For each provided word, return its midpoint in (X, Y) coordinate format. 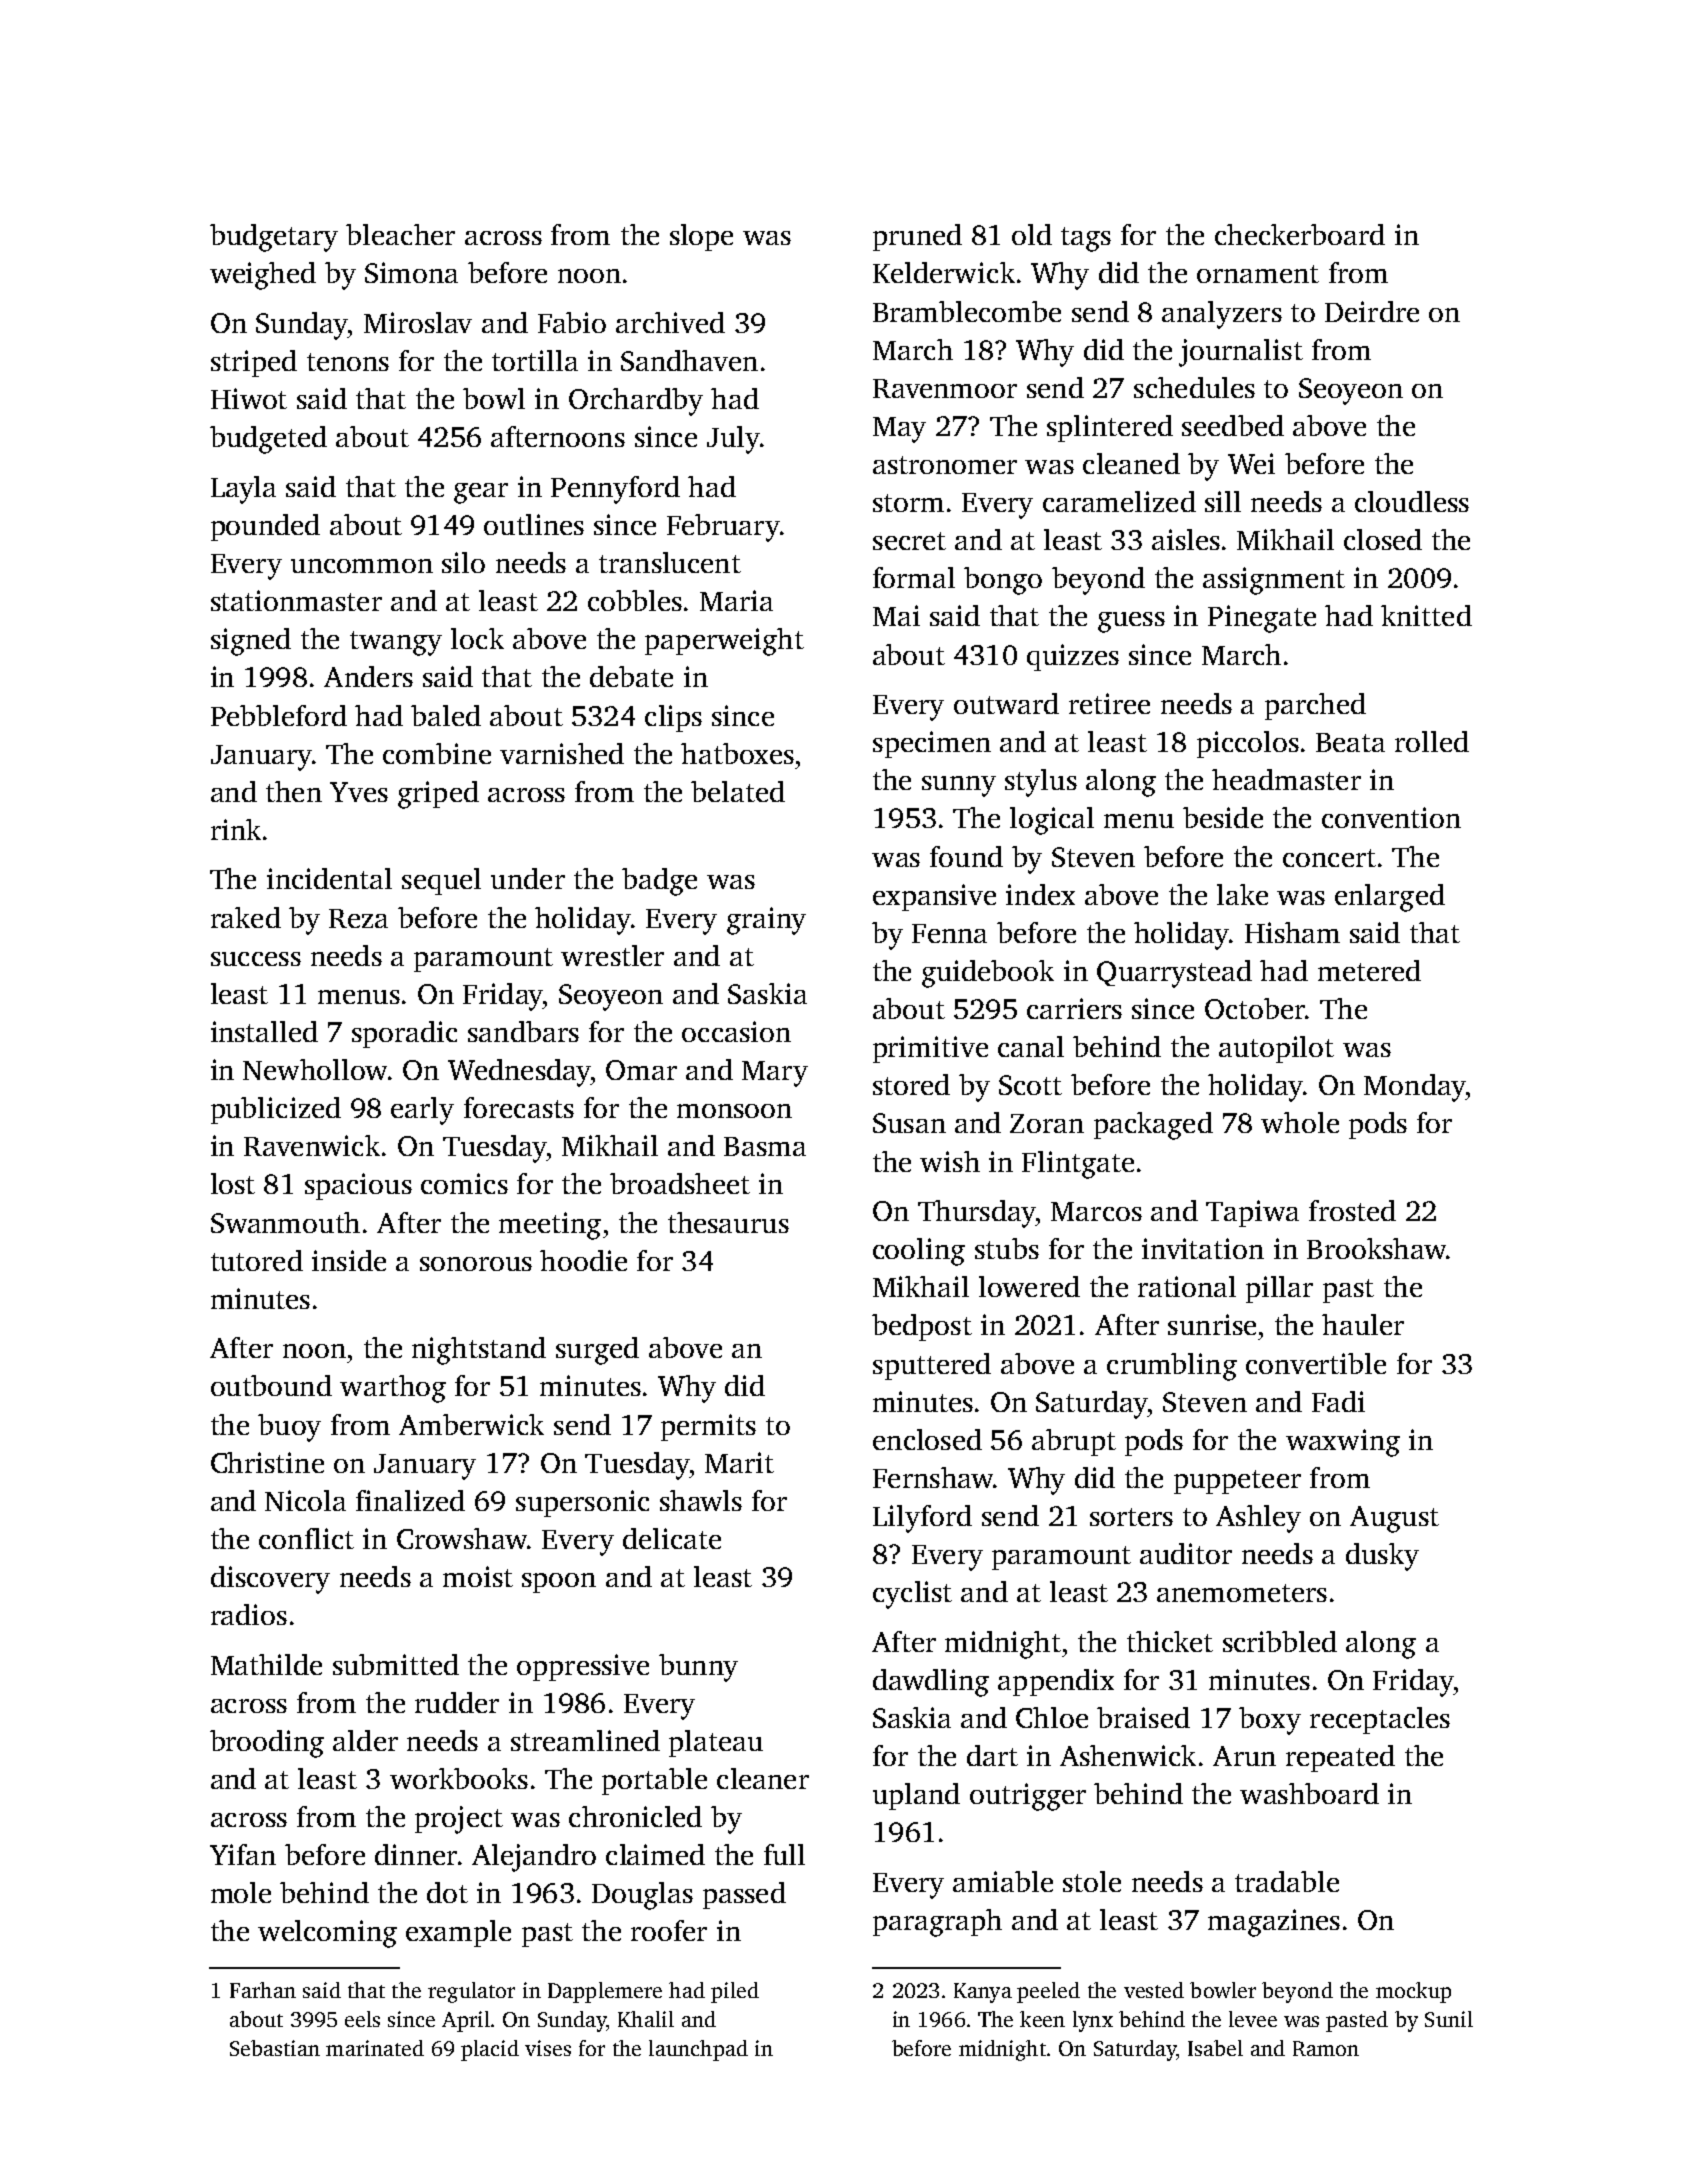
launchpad (698, 2050)
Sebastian (275, 2048)
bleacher (400, 234)
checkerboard (1300, 234)
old (1032, 234)
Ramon (1326, 2048)
